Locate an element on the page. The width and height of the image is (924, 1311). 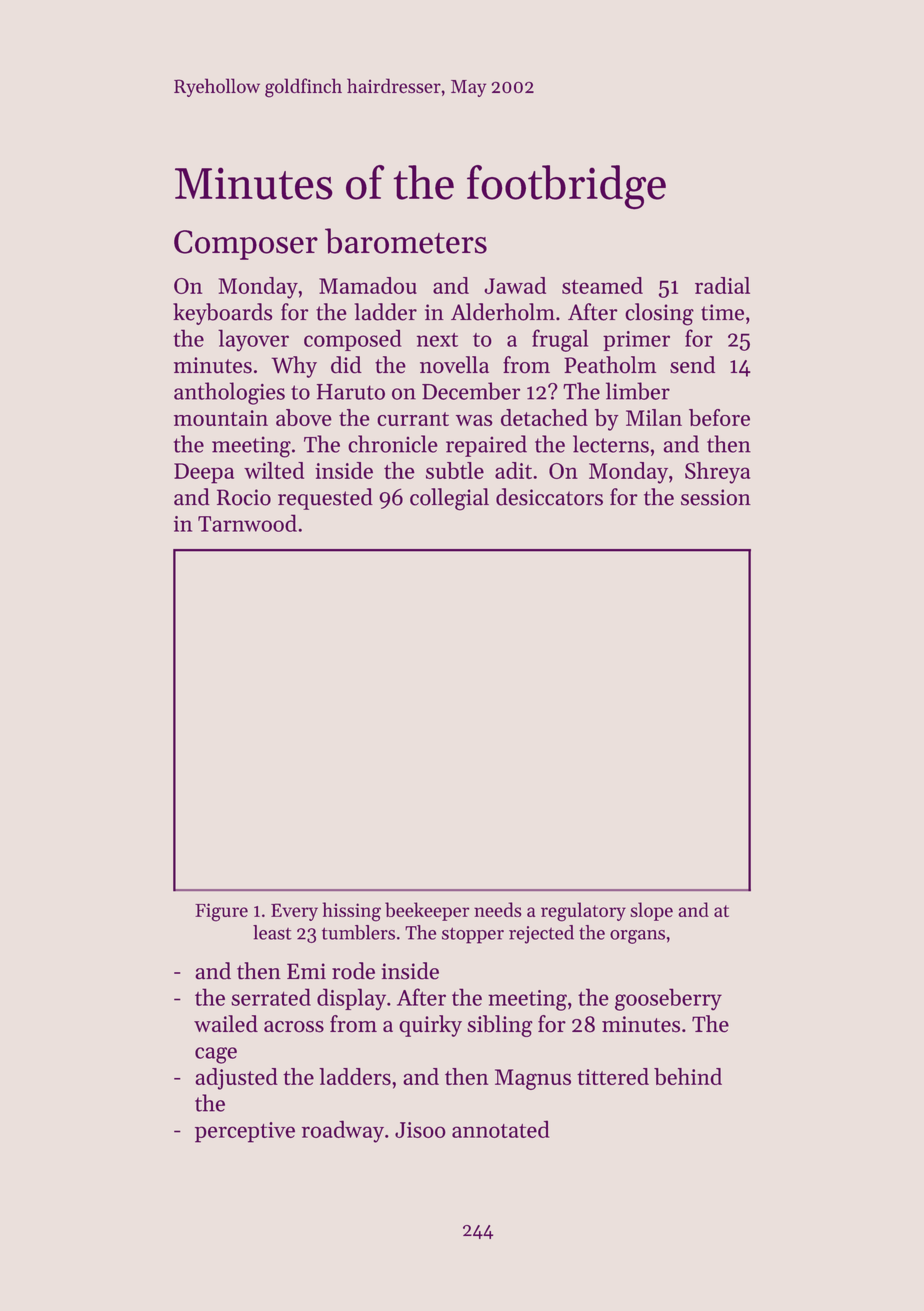
slope is located at coordinates (651, 911).
